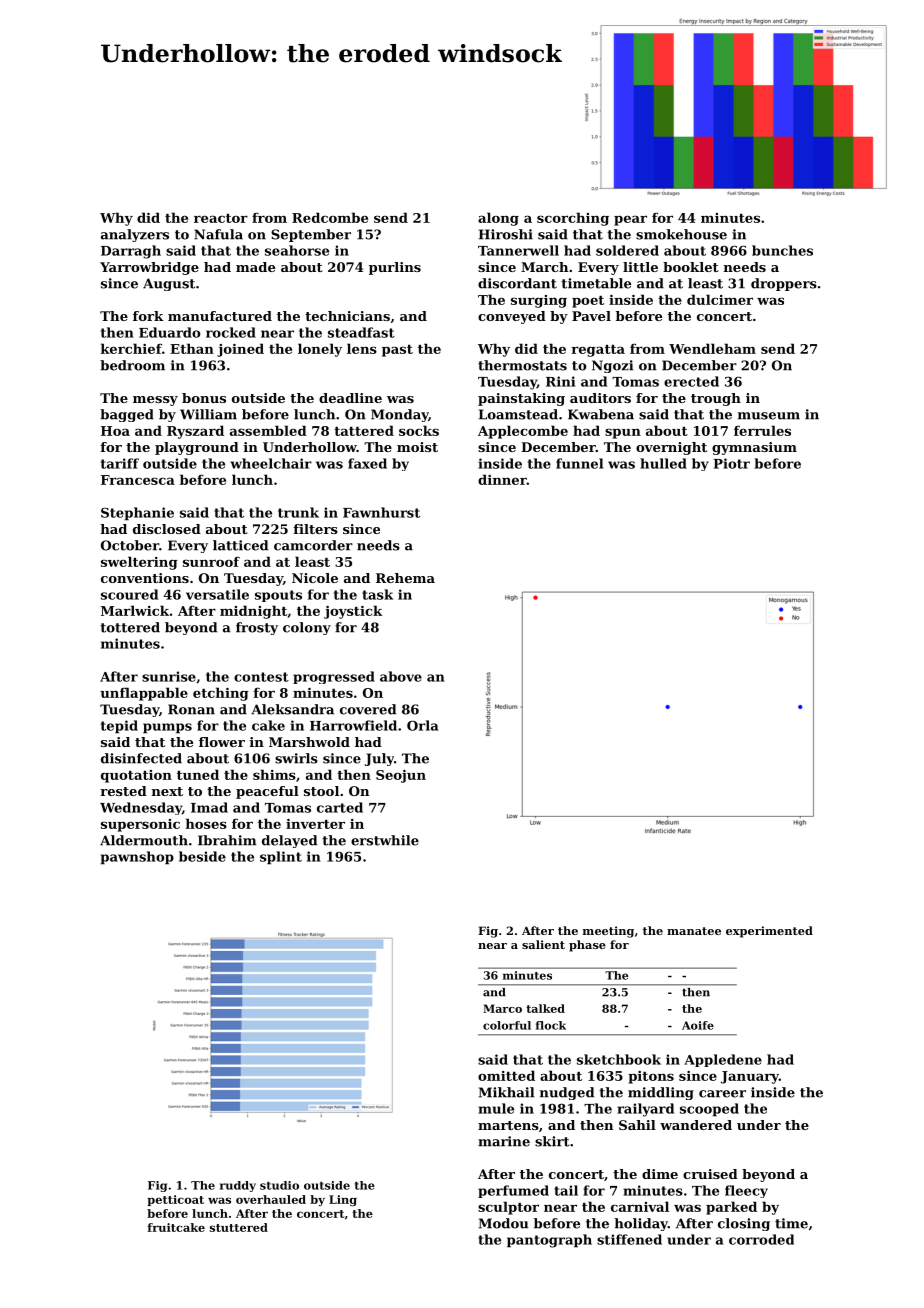  What do you see at coordinates (281, 858) in the screenshot?
I see `splint` at bounding box center [281, 858].
